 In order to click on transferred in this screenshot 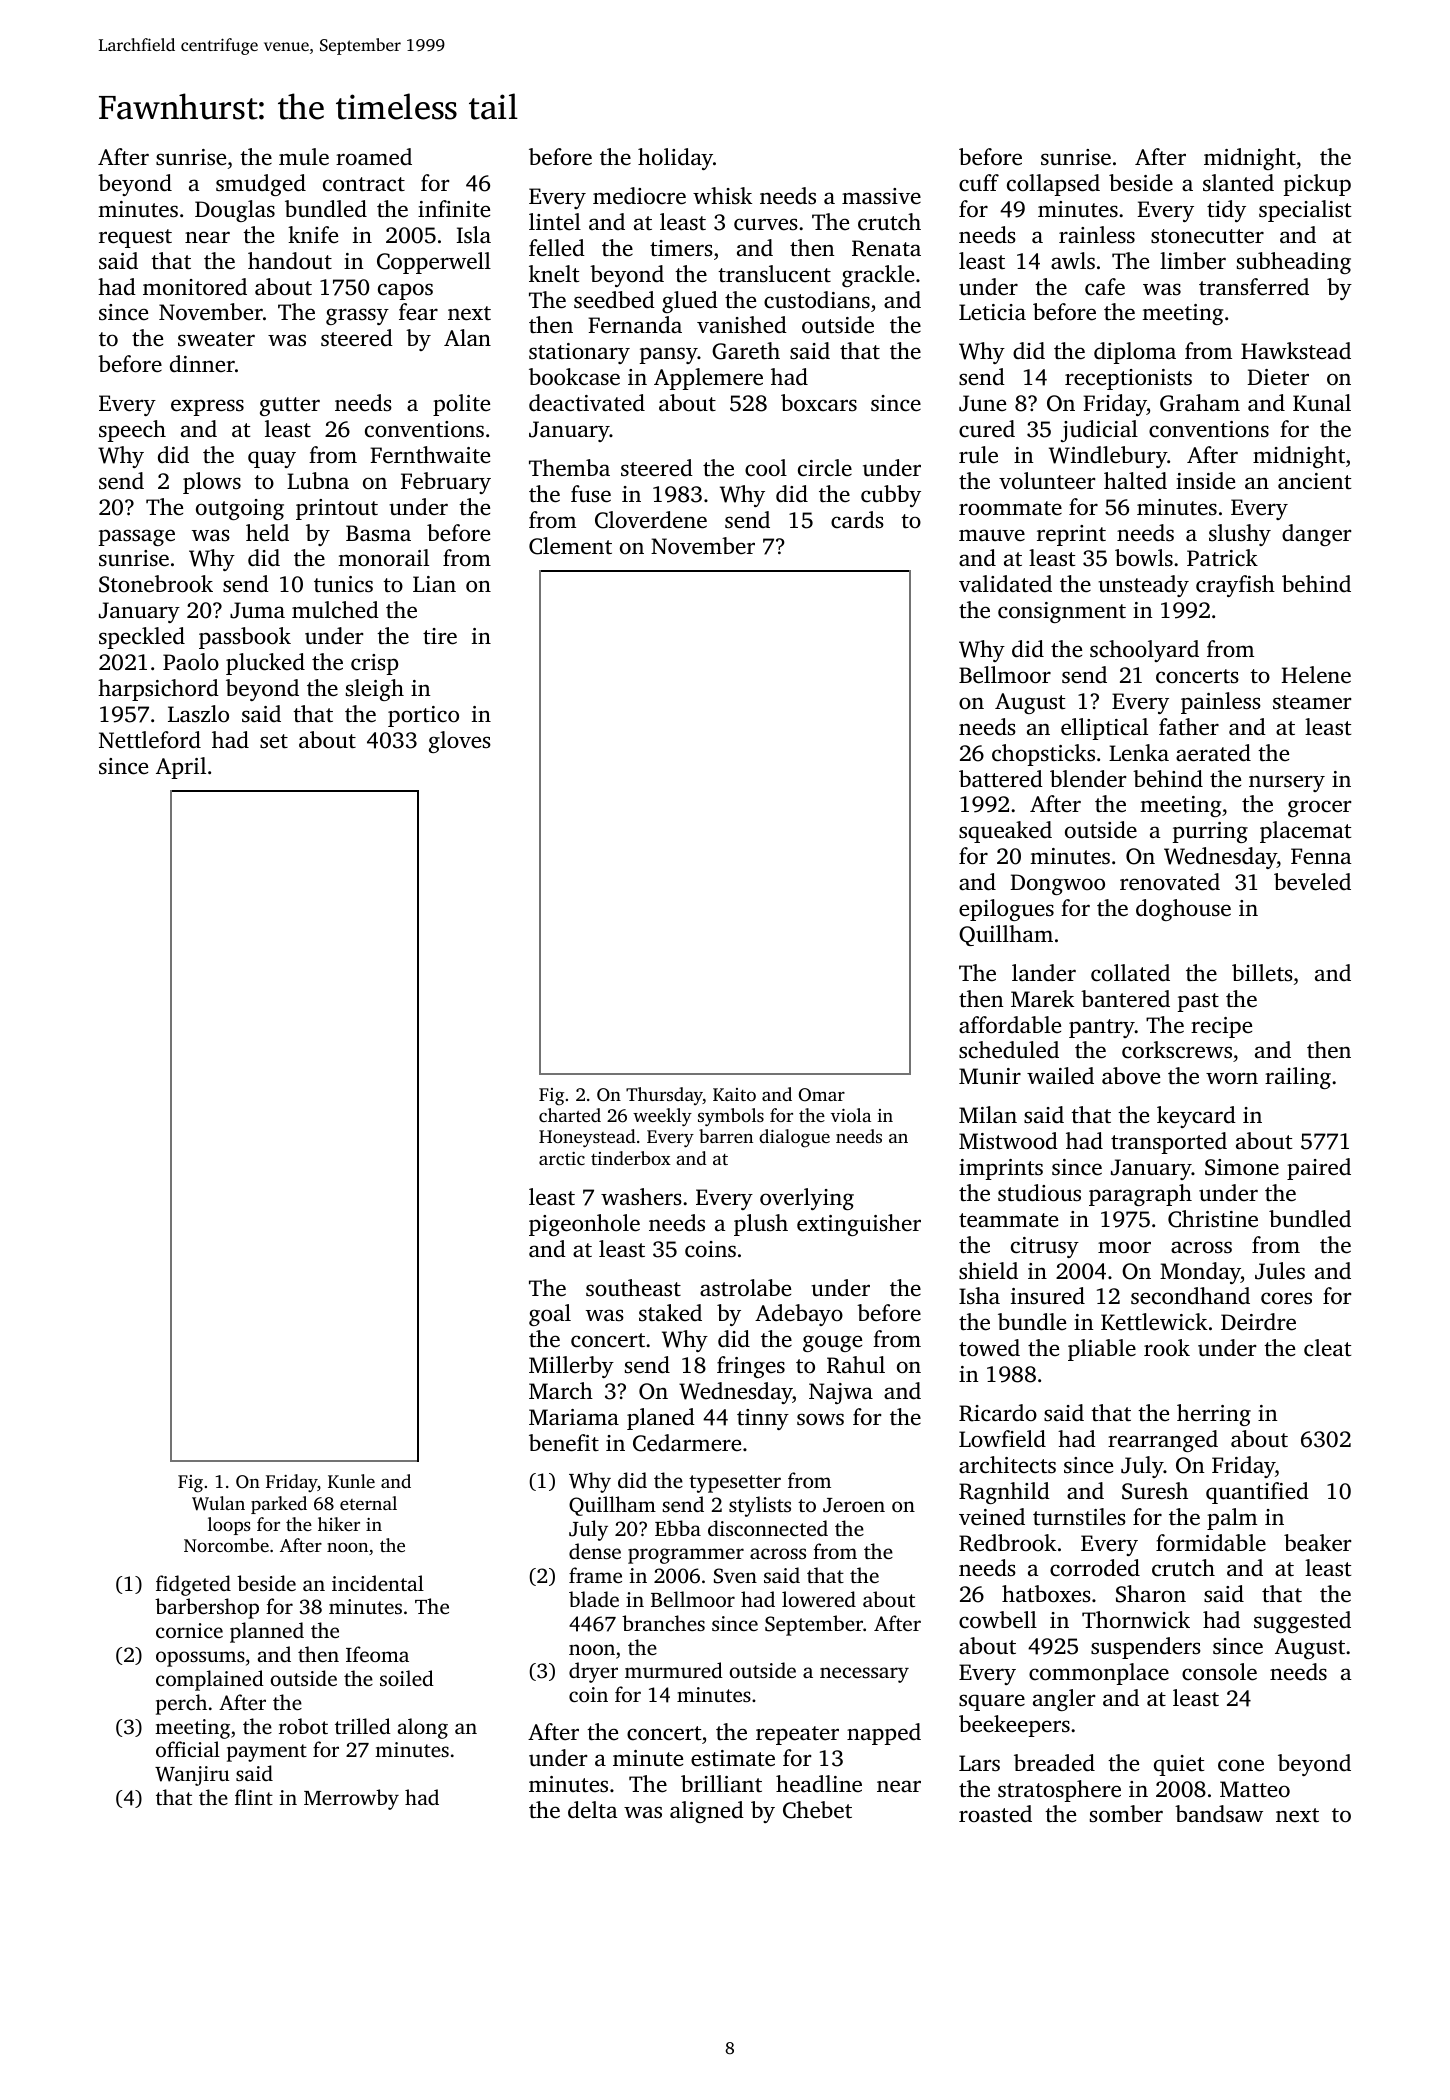, I will do `click(1254, 287)`.
